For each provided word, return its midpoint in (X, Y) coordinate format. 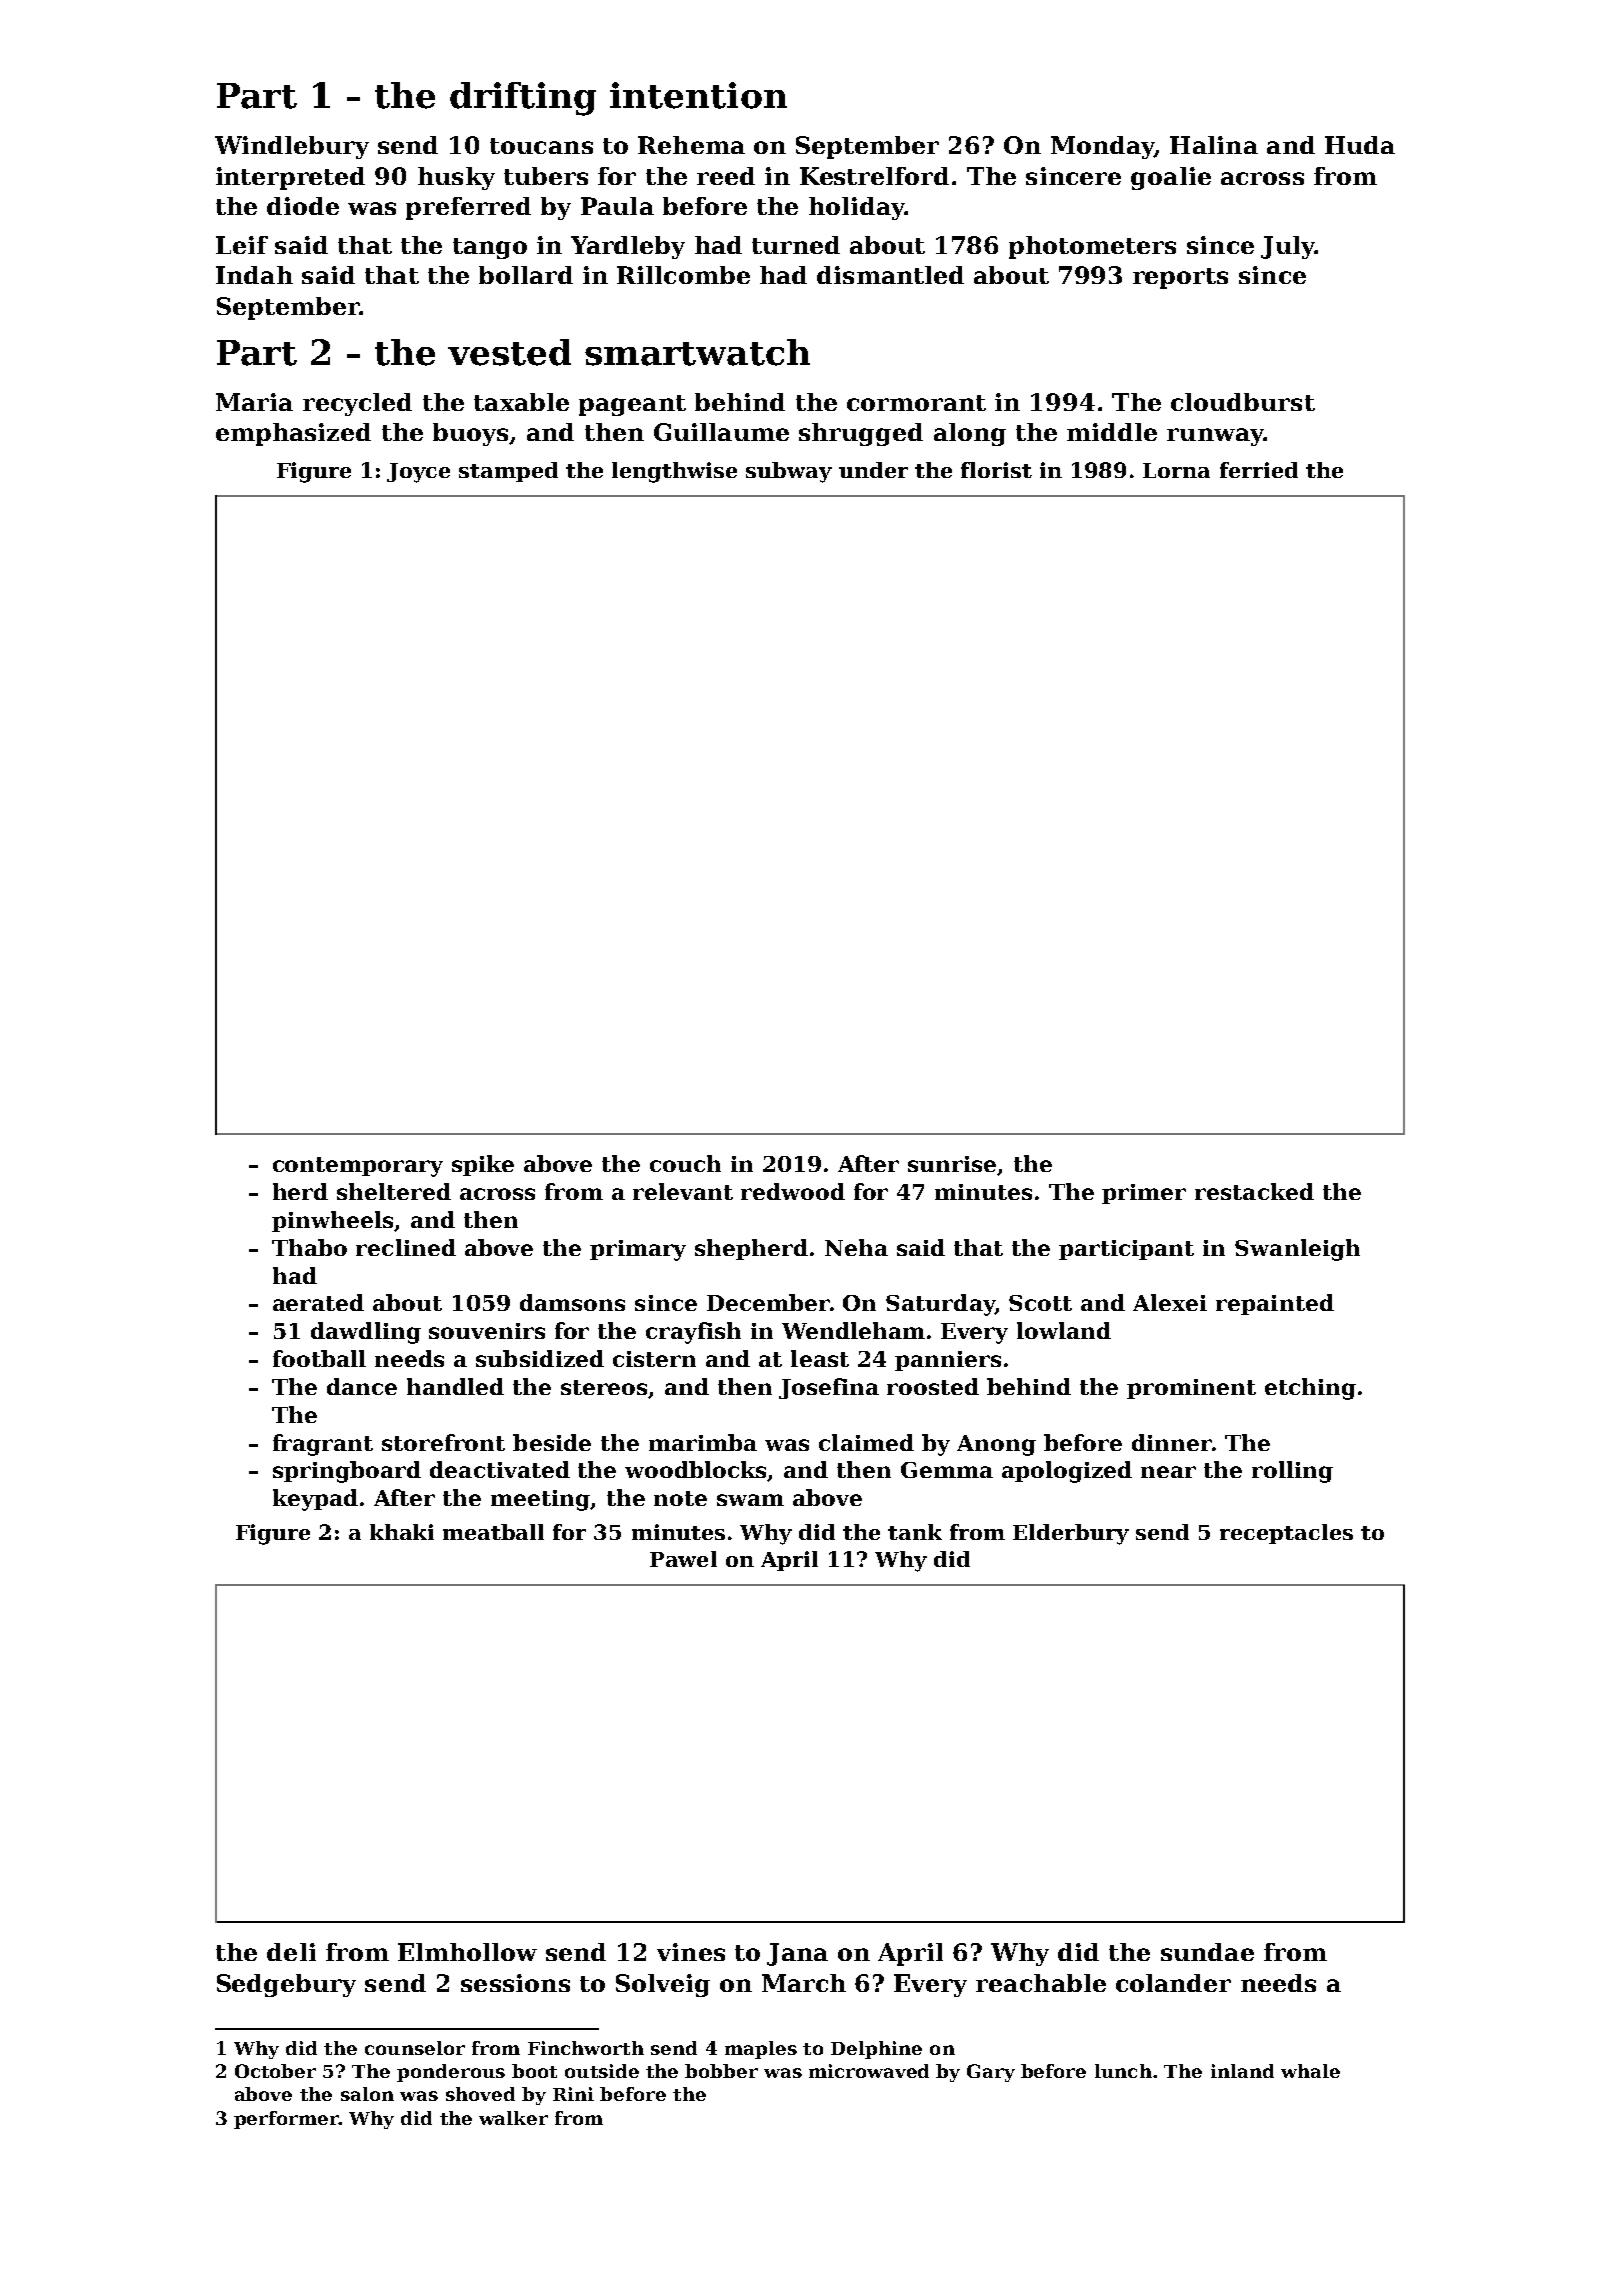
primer (1144, 1194)
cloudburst (1243, 402)
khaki (402, 1532)
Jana (797, 1954)
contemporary (358, 1167)
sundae (1207, 1952)
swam (750, 1500)
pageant (632, 405)
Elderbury (1071, 1534)
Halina (1214, 145)
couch (685, 1163)
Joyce (418, 473)
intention (698, 95)
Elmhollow (467, 1952)
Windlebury (292, 147)
